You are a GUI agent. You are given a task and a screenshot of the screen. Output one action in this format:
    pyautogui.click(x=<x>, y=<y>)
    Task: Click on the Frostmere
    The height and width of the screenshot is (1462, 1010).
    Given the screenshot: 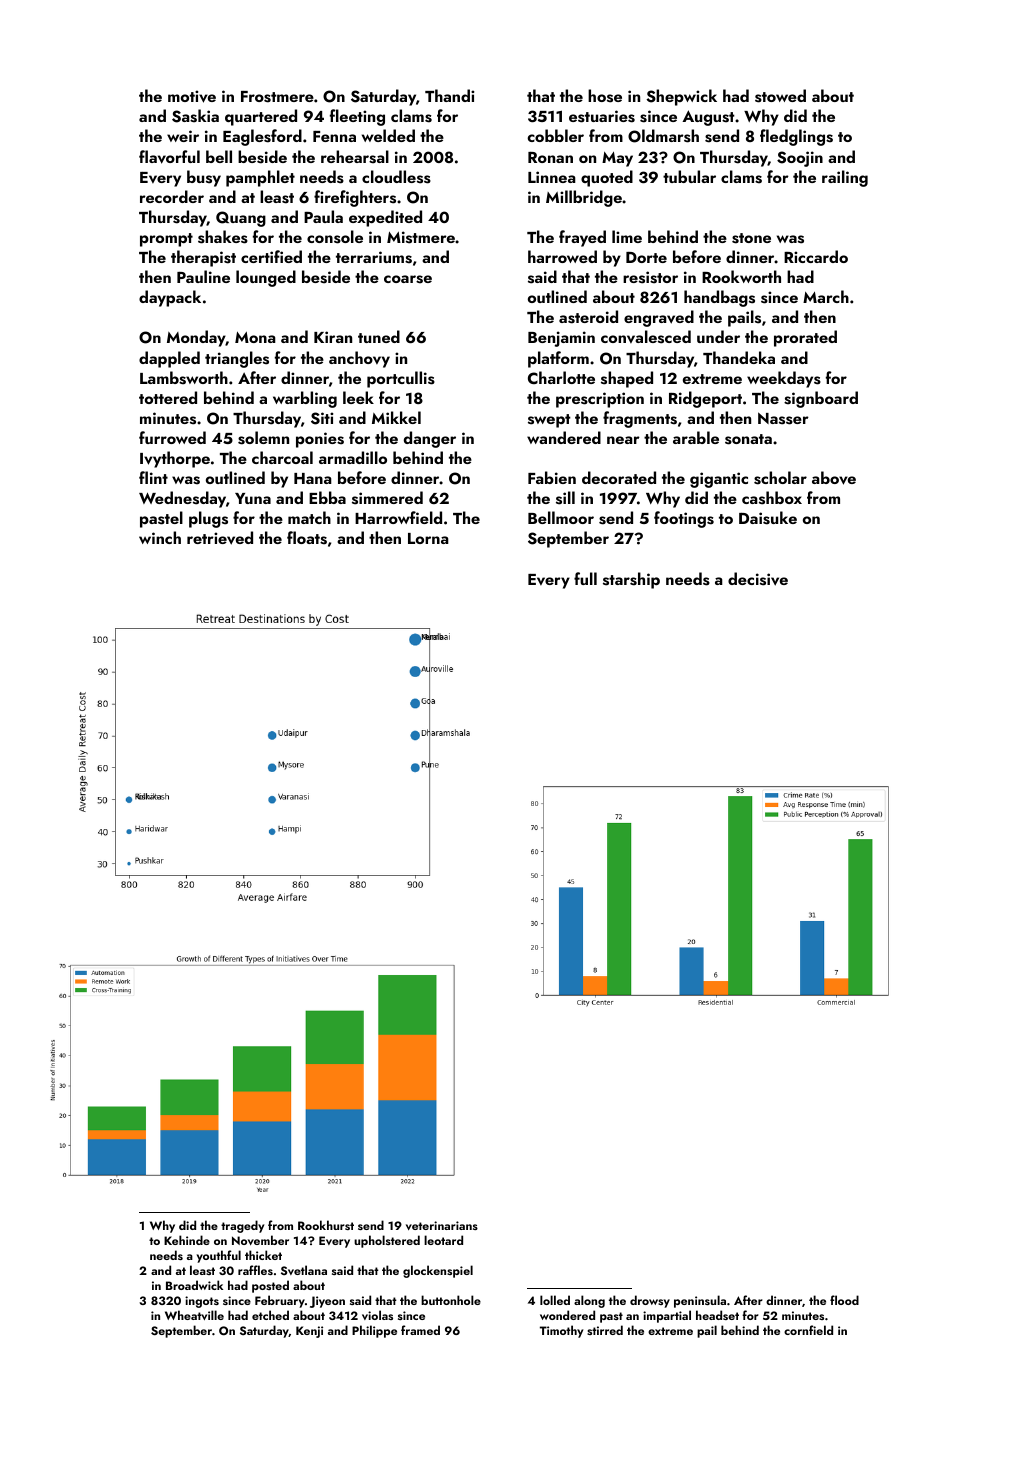 What is the action you would take?
    pyautogui.click(x=277, y=97)
